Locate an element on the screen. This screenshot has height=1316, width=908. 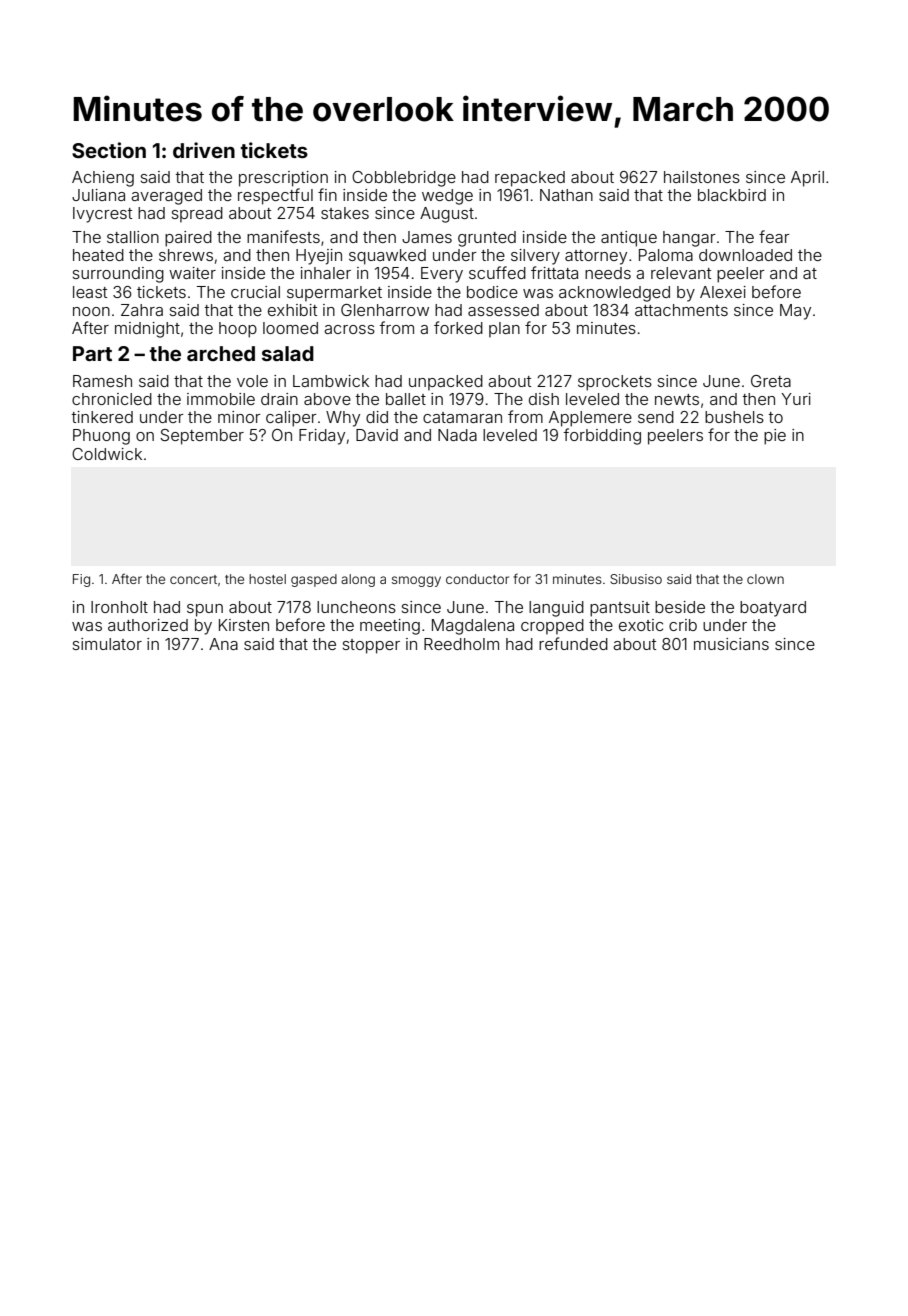
spun is located at coordinates (205, 610).
